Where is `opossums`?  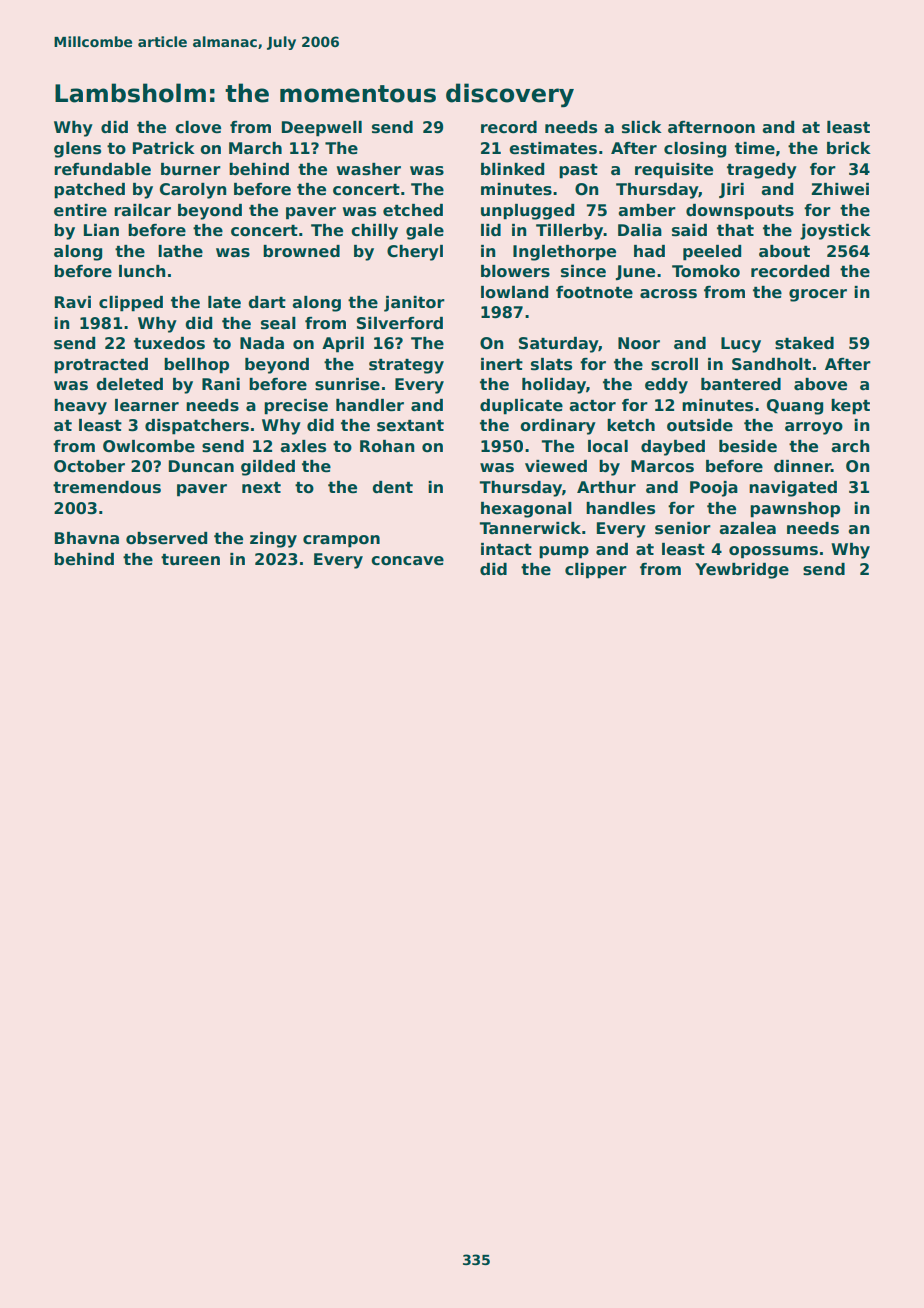 opossums is located at coordinates (773, 552).
